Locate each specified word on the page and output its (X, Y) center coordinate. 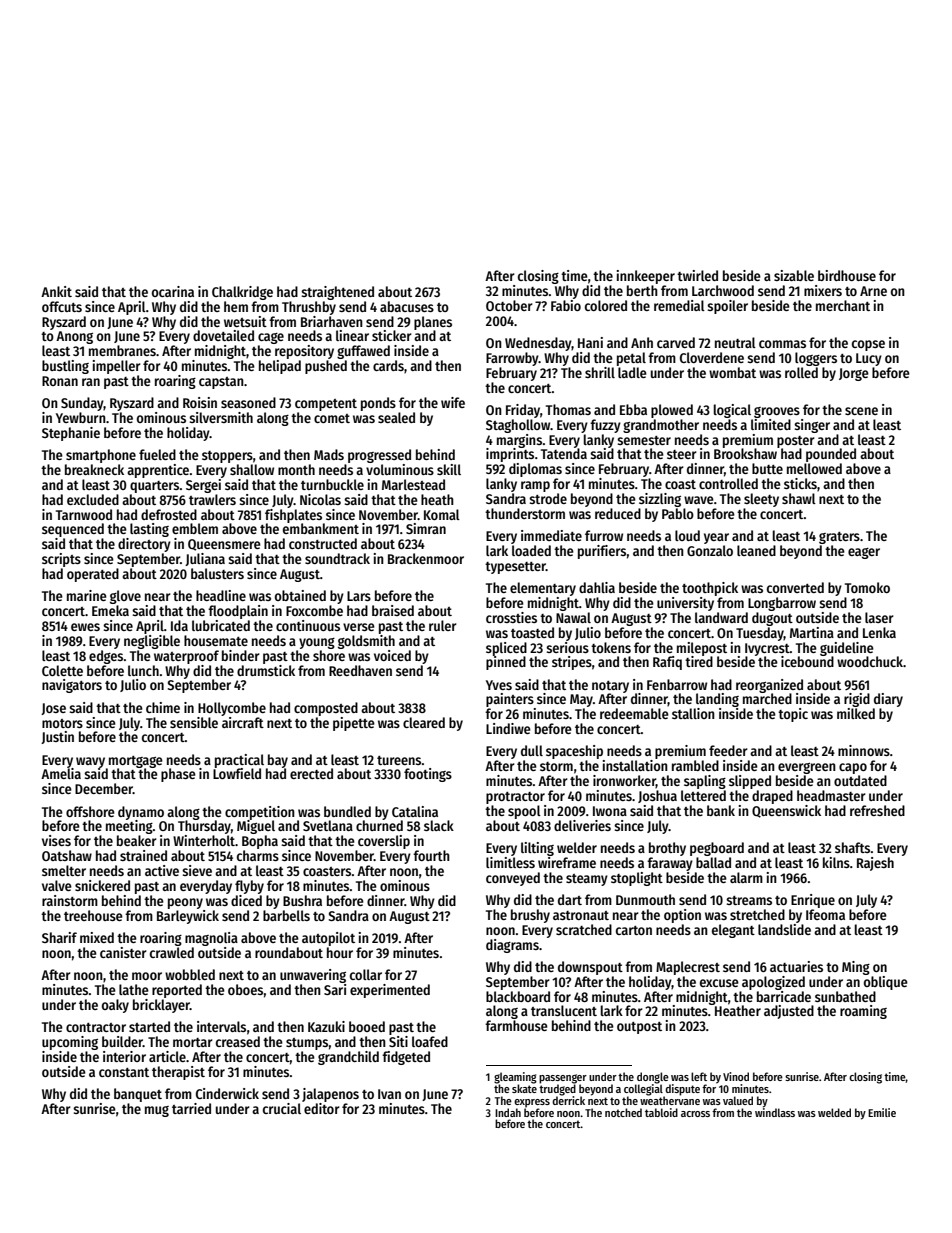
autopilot (328, 939)
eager (864, 553)
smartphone (101, 456)
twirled (697, 275)
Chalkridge (242, 293)
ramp (535, 486)
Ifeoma (825, 914)
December (104, 788)
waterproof (186, 657)
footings (428, 775)
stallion (693, 713)
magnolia (211, 939)
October (509, 305)
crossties (511, 617)
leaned (756, 550)
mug (157, 1111)
